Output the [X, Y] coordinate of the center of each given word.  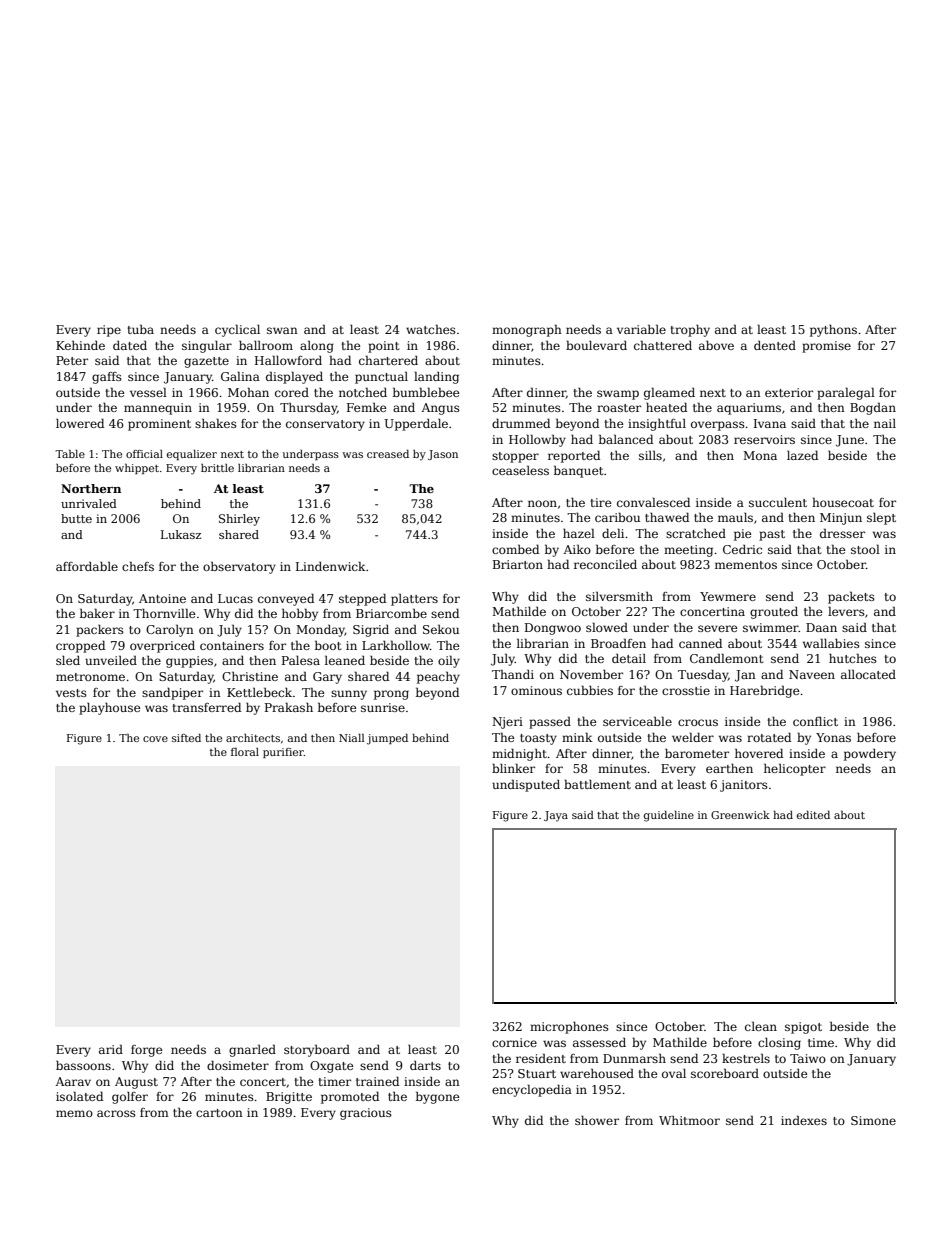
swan [282, 330]
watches [431, 329]
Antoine [162, 598]
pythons [833, 330]
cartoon [219, 1113]
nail [885, 423]
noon [542, 503]
